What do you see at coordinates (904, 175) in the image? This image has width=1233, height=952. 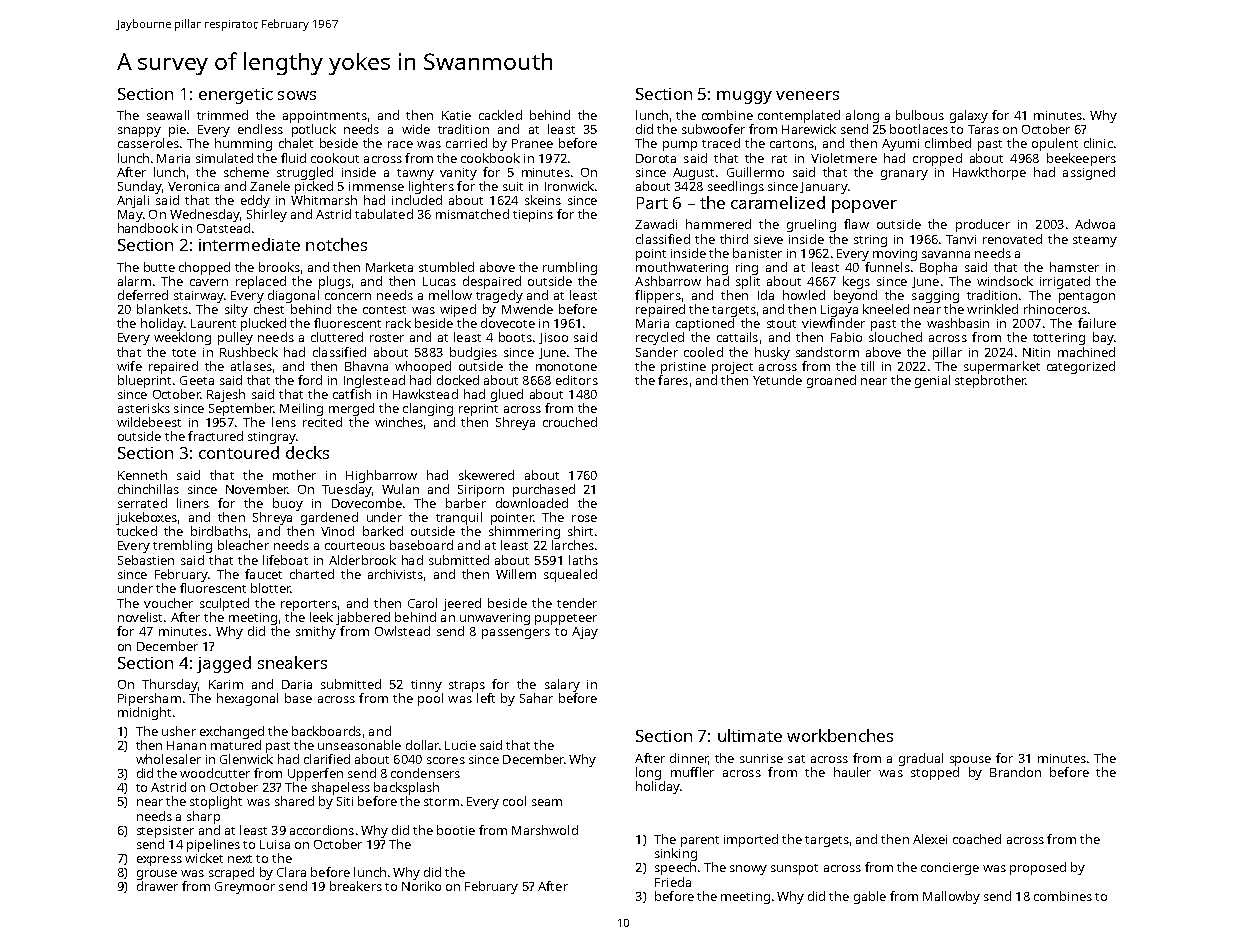 I see `granary` at bounding box center [904, 175].
